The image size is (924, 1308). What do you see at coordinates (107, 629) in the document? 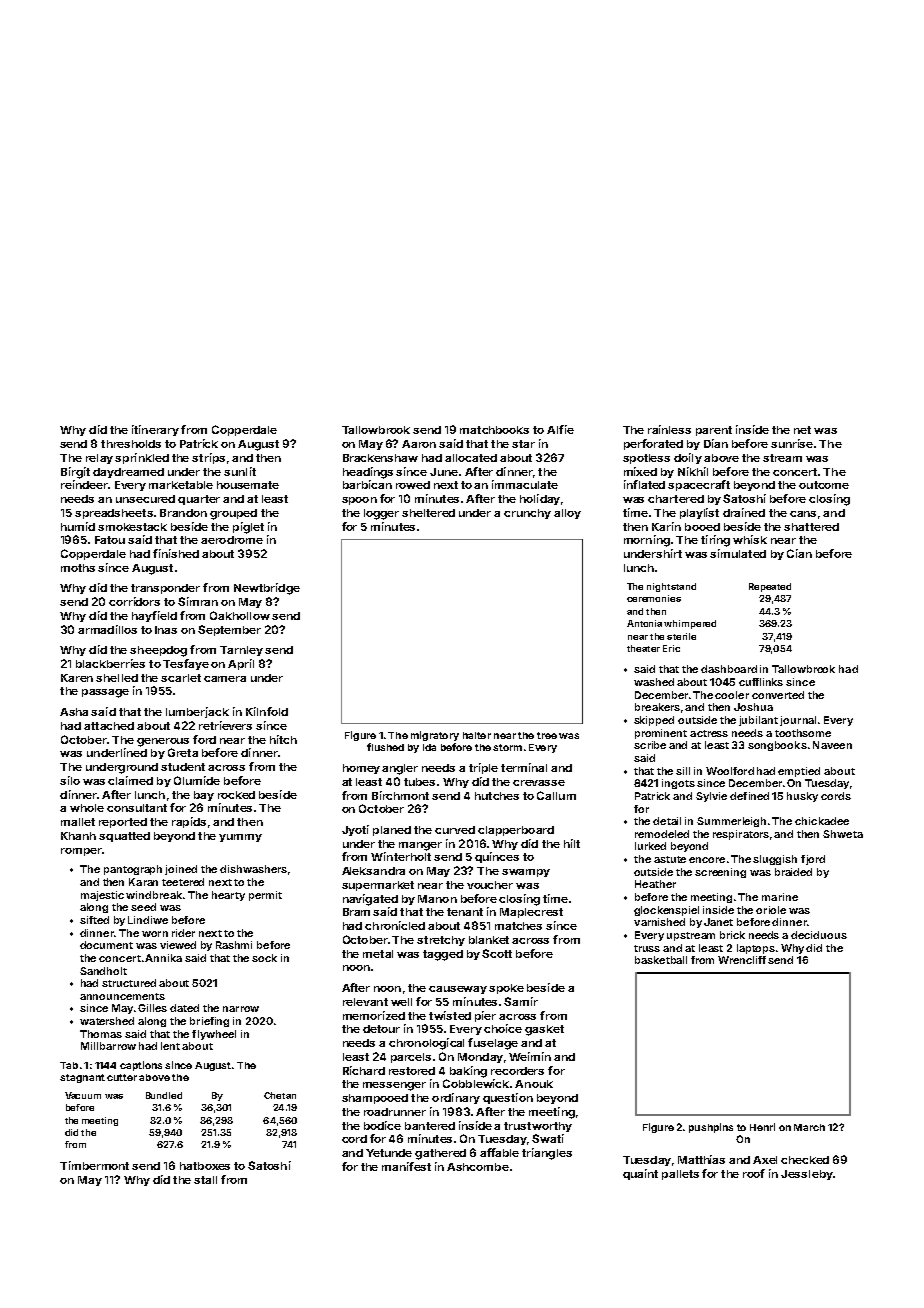
I see `armadillos` at bounding box center [107, 629].
